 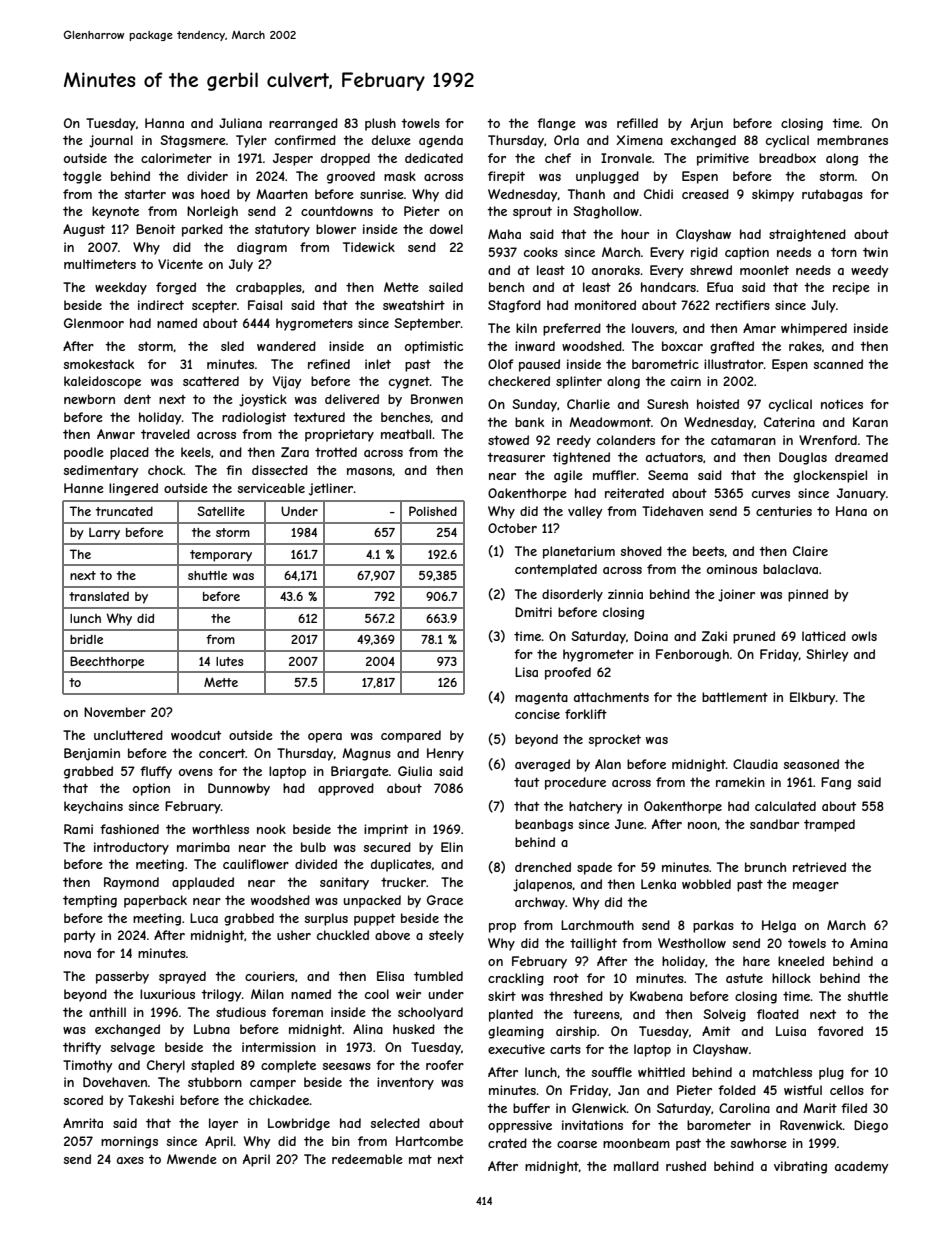 I want to click on Milan, so click(x=267, y=994).
